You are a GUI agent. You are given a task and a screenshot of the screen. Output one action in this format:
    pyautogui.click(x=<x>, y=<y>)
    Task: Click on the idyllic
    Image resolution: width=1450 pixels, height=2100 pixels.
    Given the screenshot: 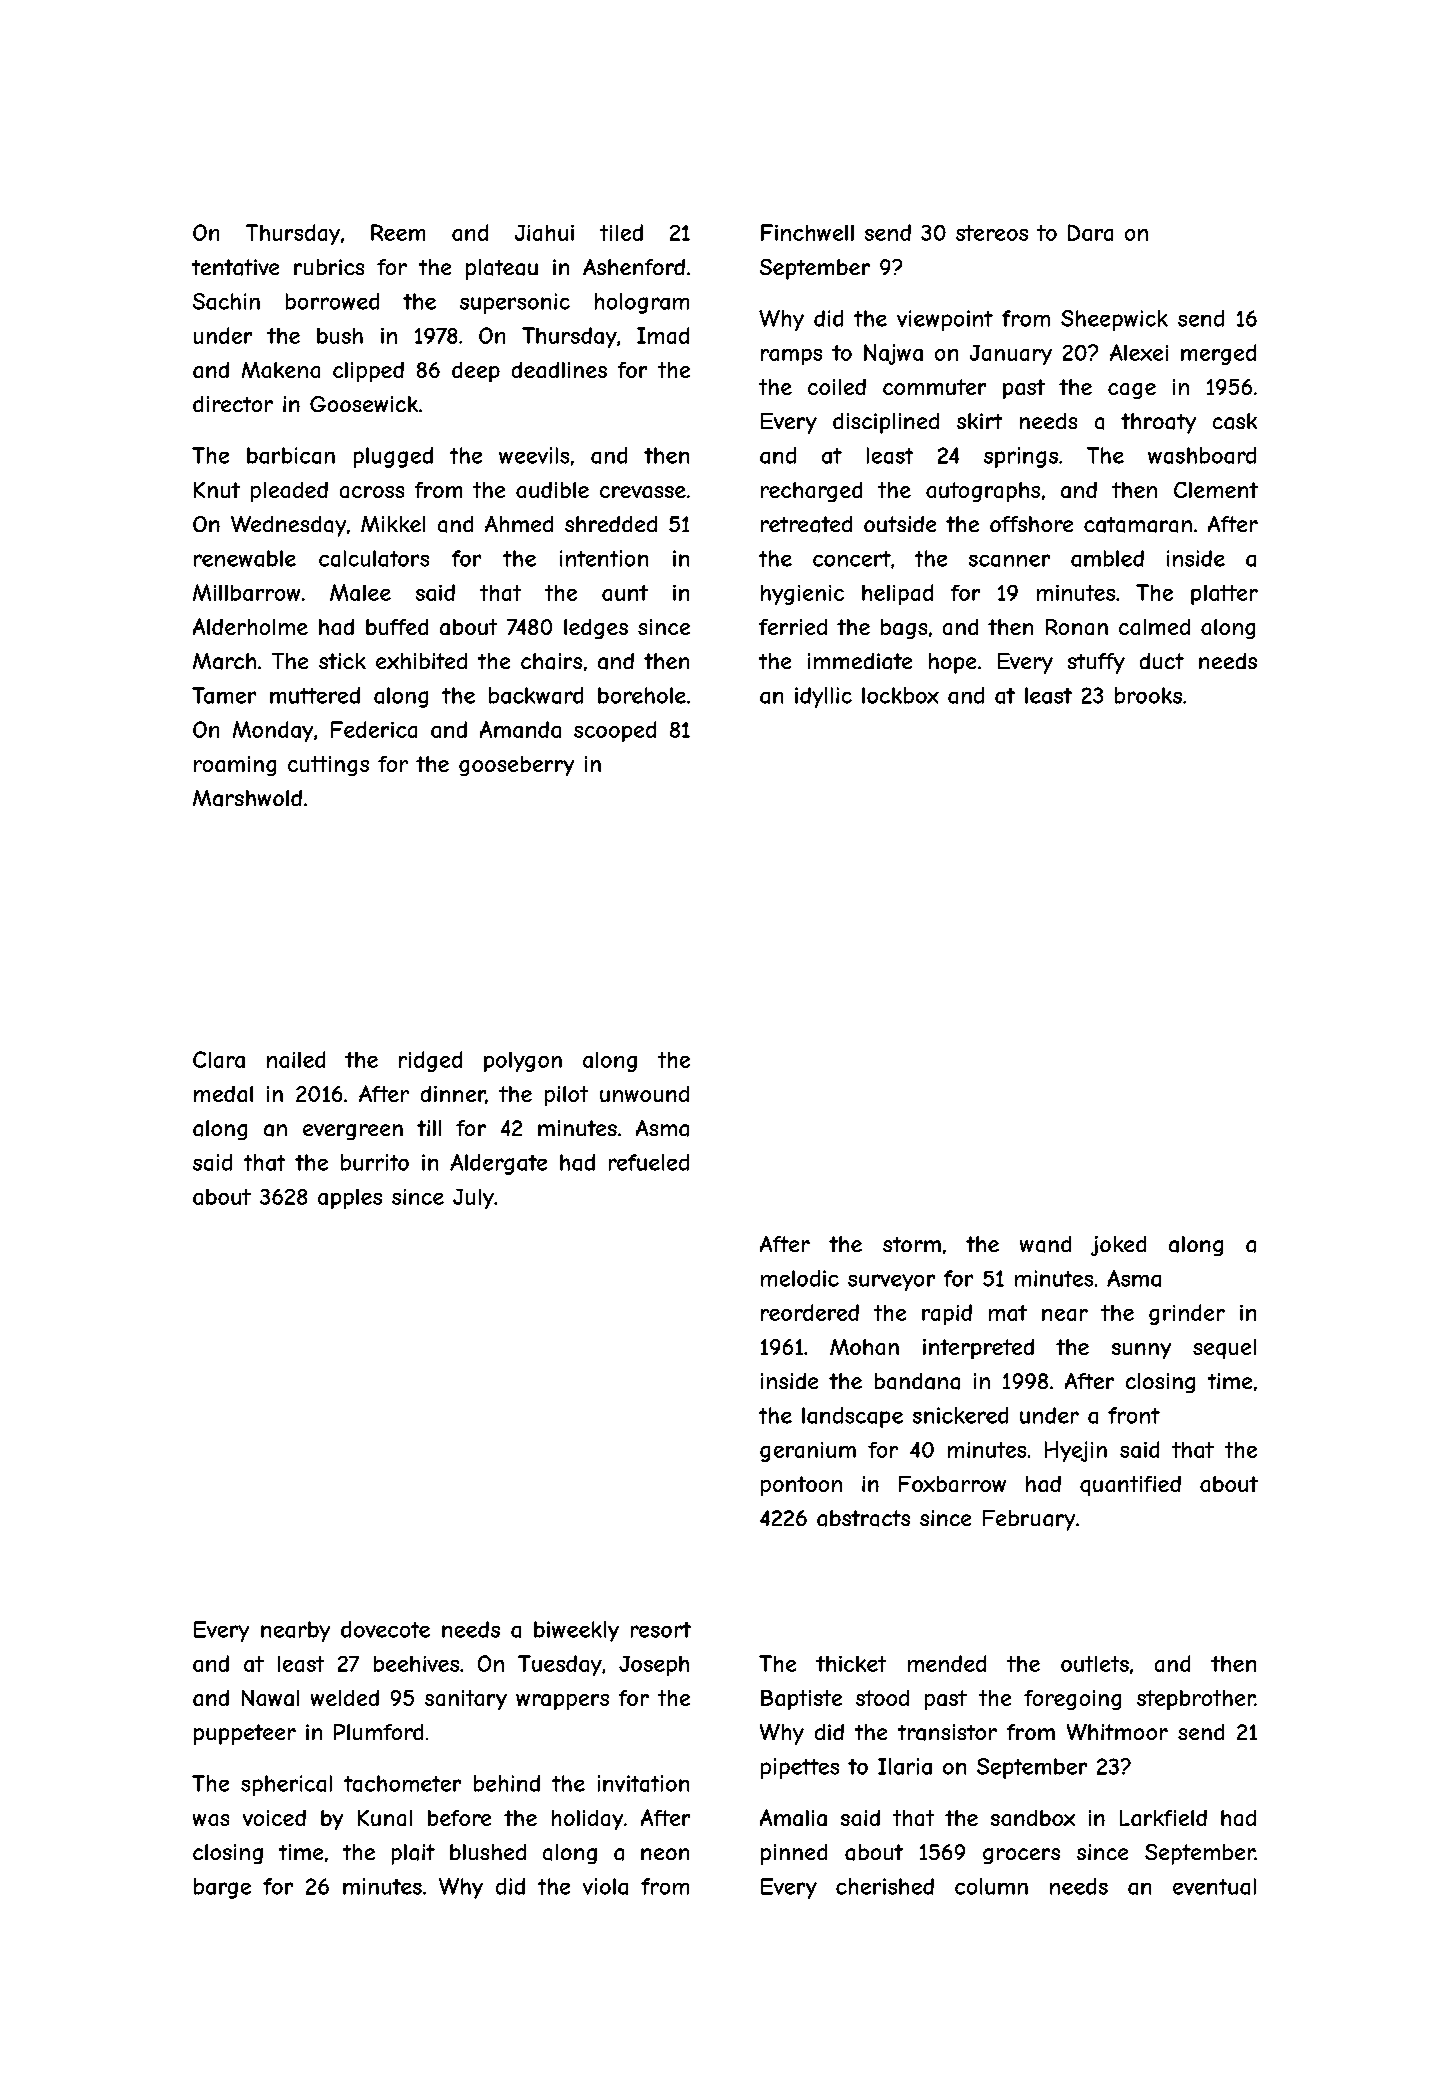 What is the action you would take?
    pyautogui.click(x=823, y=697)
